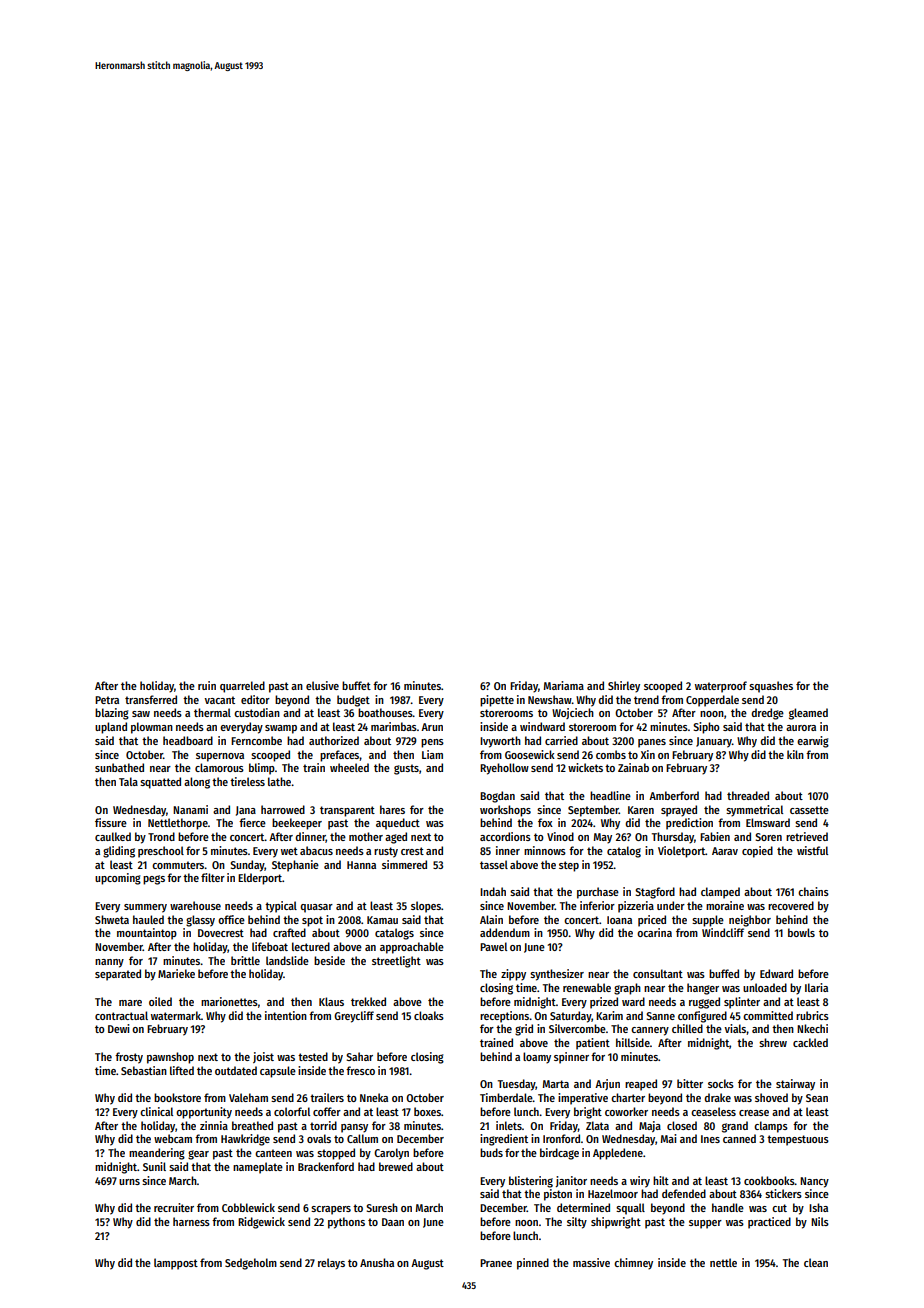  Describe the element at coordinates (356, 685) in the image. I see `buffet` at that location.
